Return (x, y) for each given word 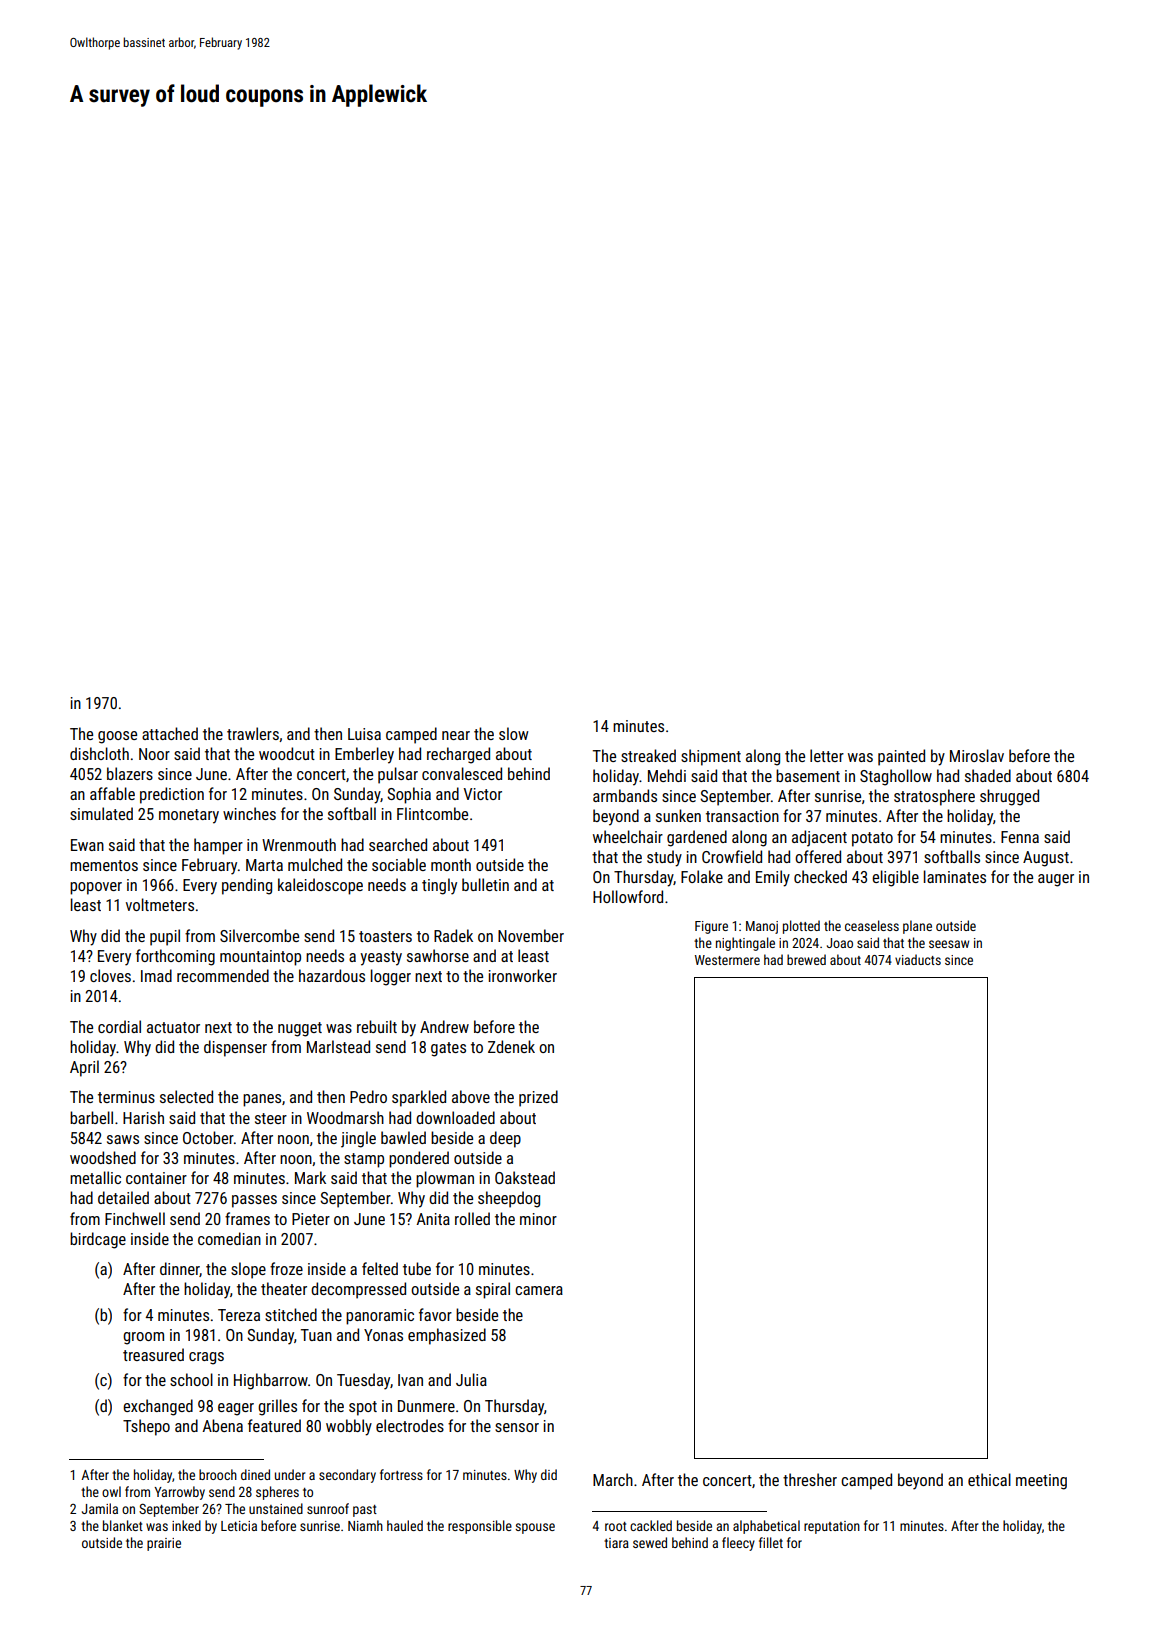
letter (827, 755)
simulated (101, 813)
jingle (358, 1139)
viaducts (918, 959)
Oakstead (525, 1177)
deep (505, 1139)
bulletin (485, 884)
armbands (625, 795)
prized (538, 1098)
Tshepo (146, 1427)
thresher (810, 1479)
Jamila (100, 1508)
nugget (300, 1029)
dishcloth (99, 753)
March (613, 1479)
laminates (955, 876)
